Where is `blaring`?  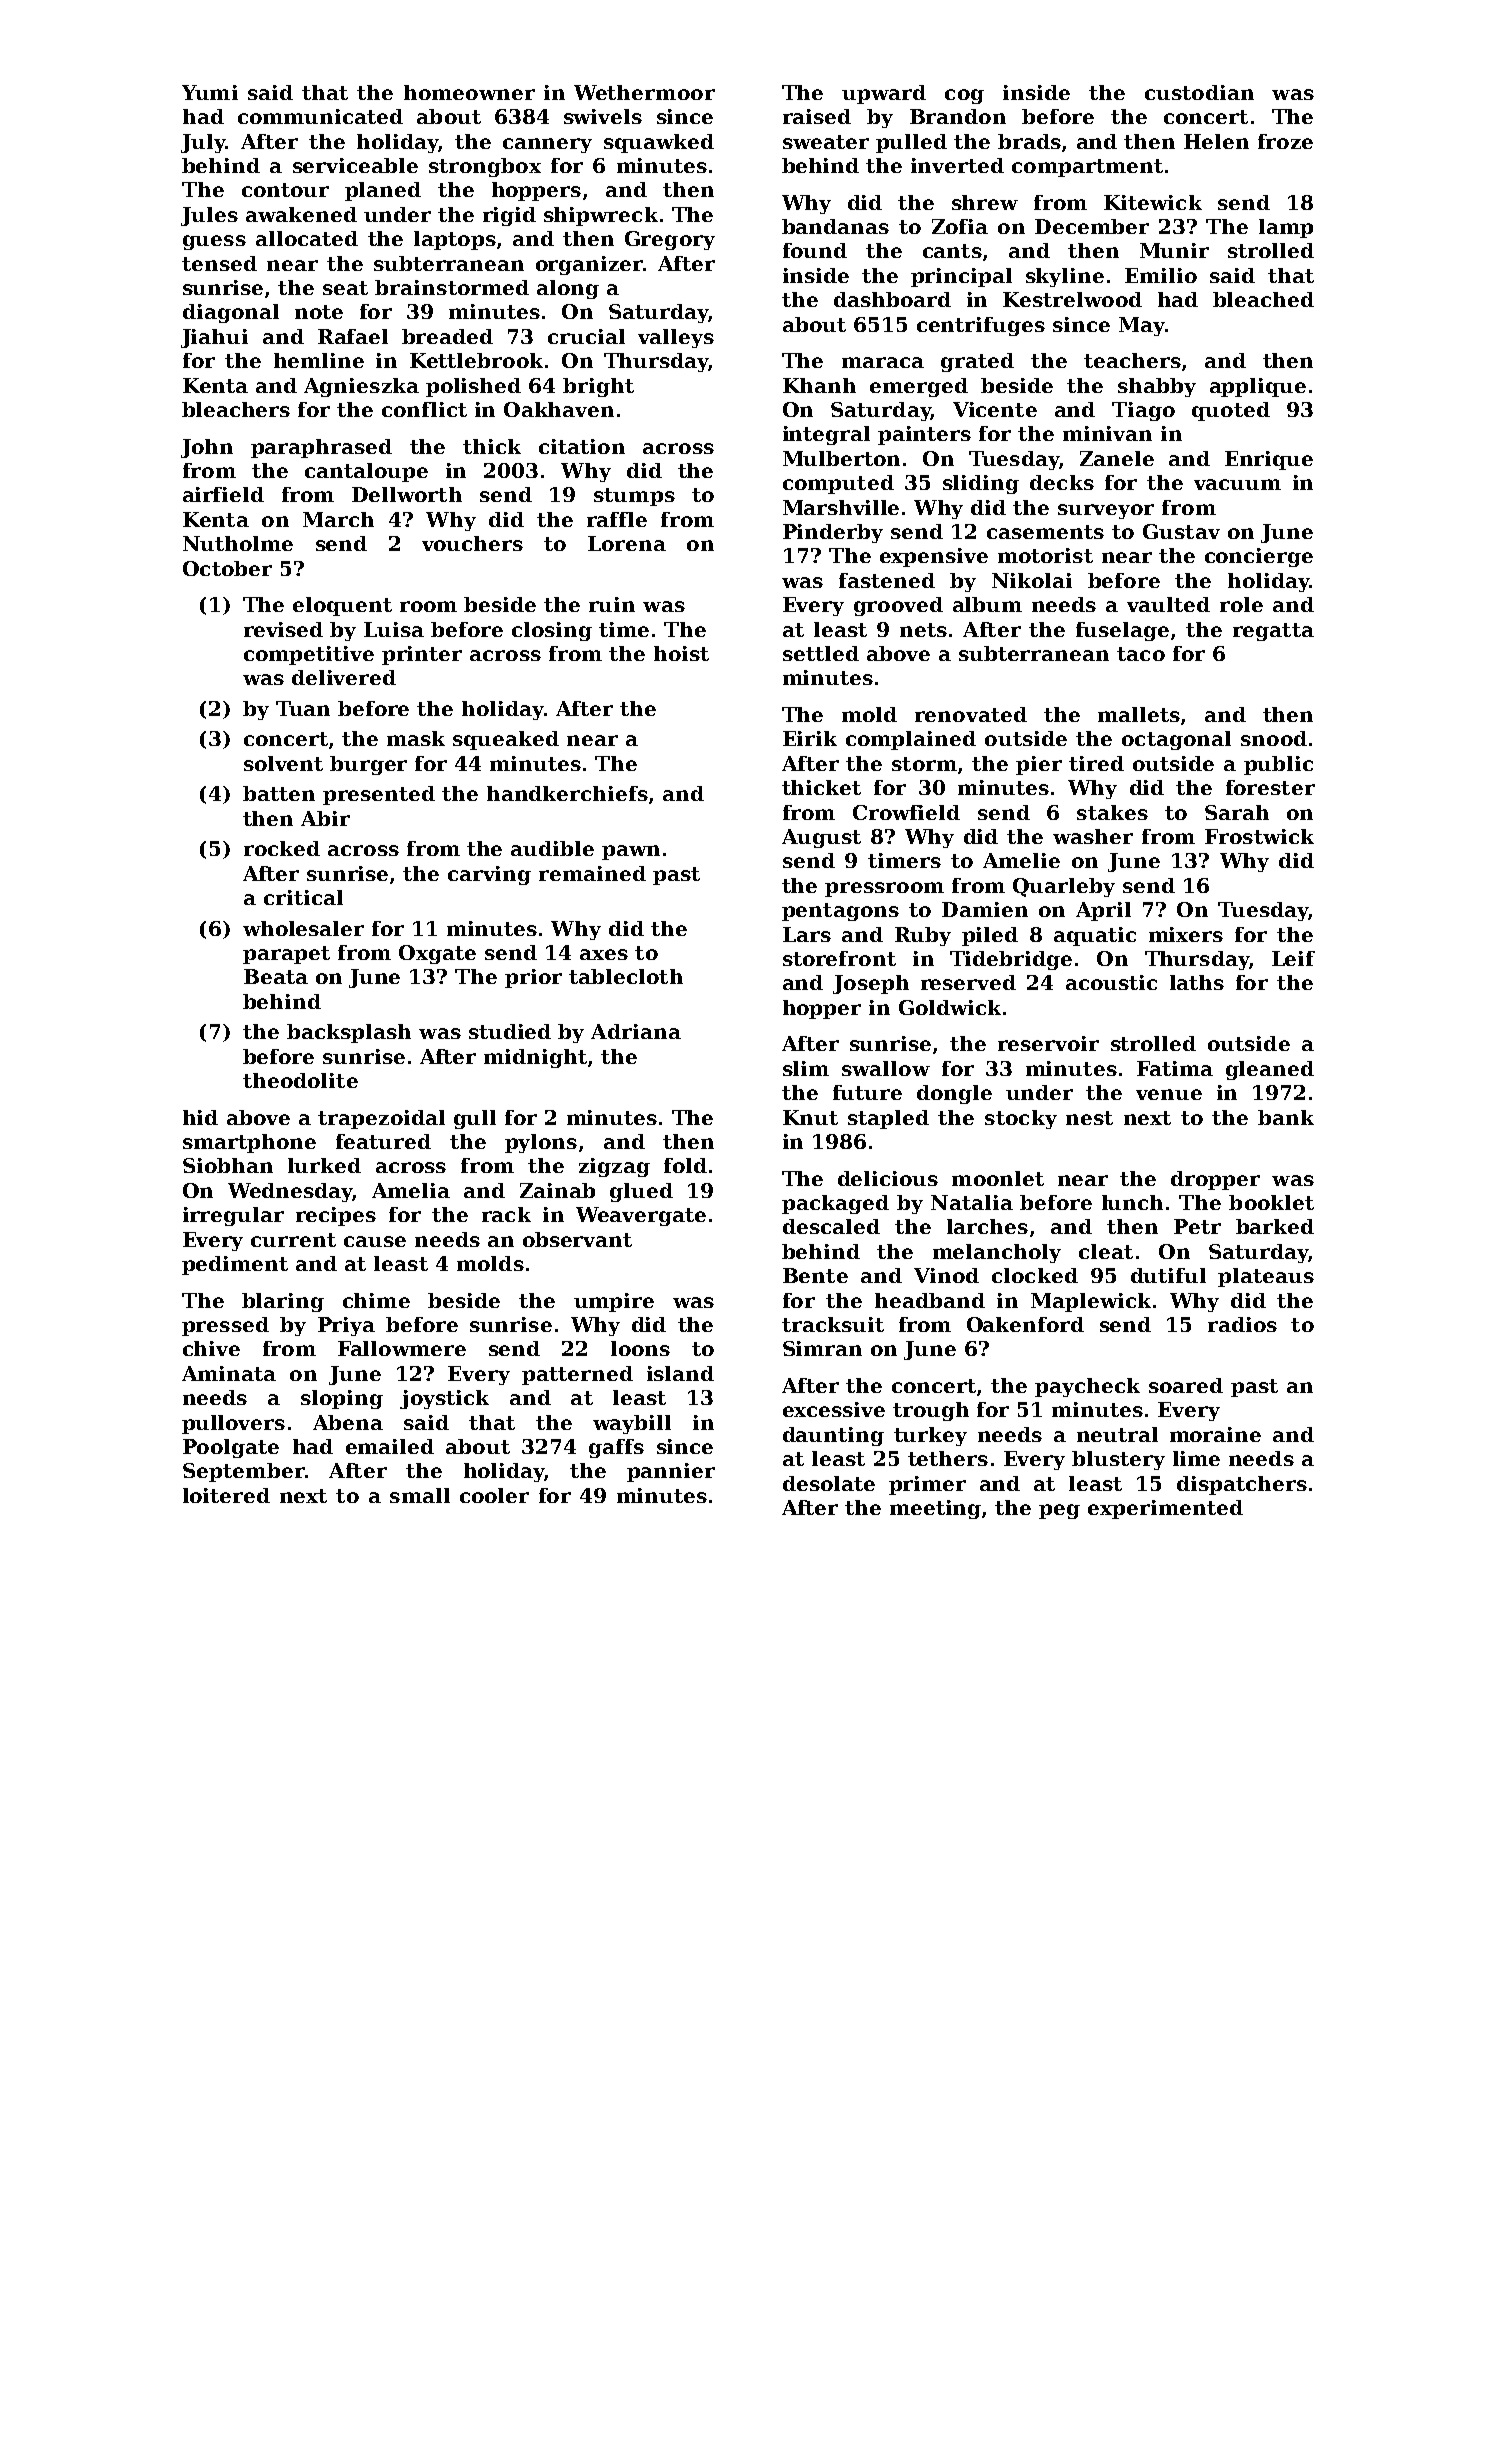 blaring is located at coordinates (283, 1302).
